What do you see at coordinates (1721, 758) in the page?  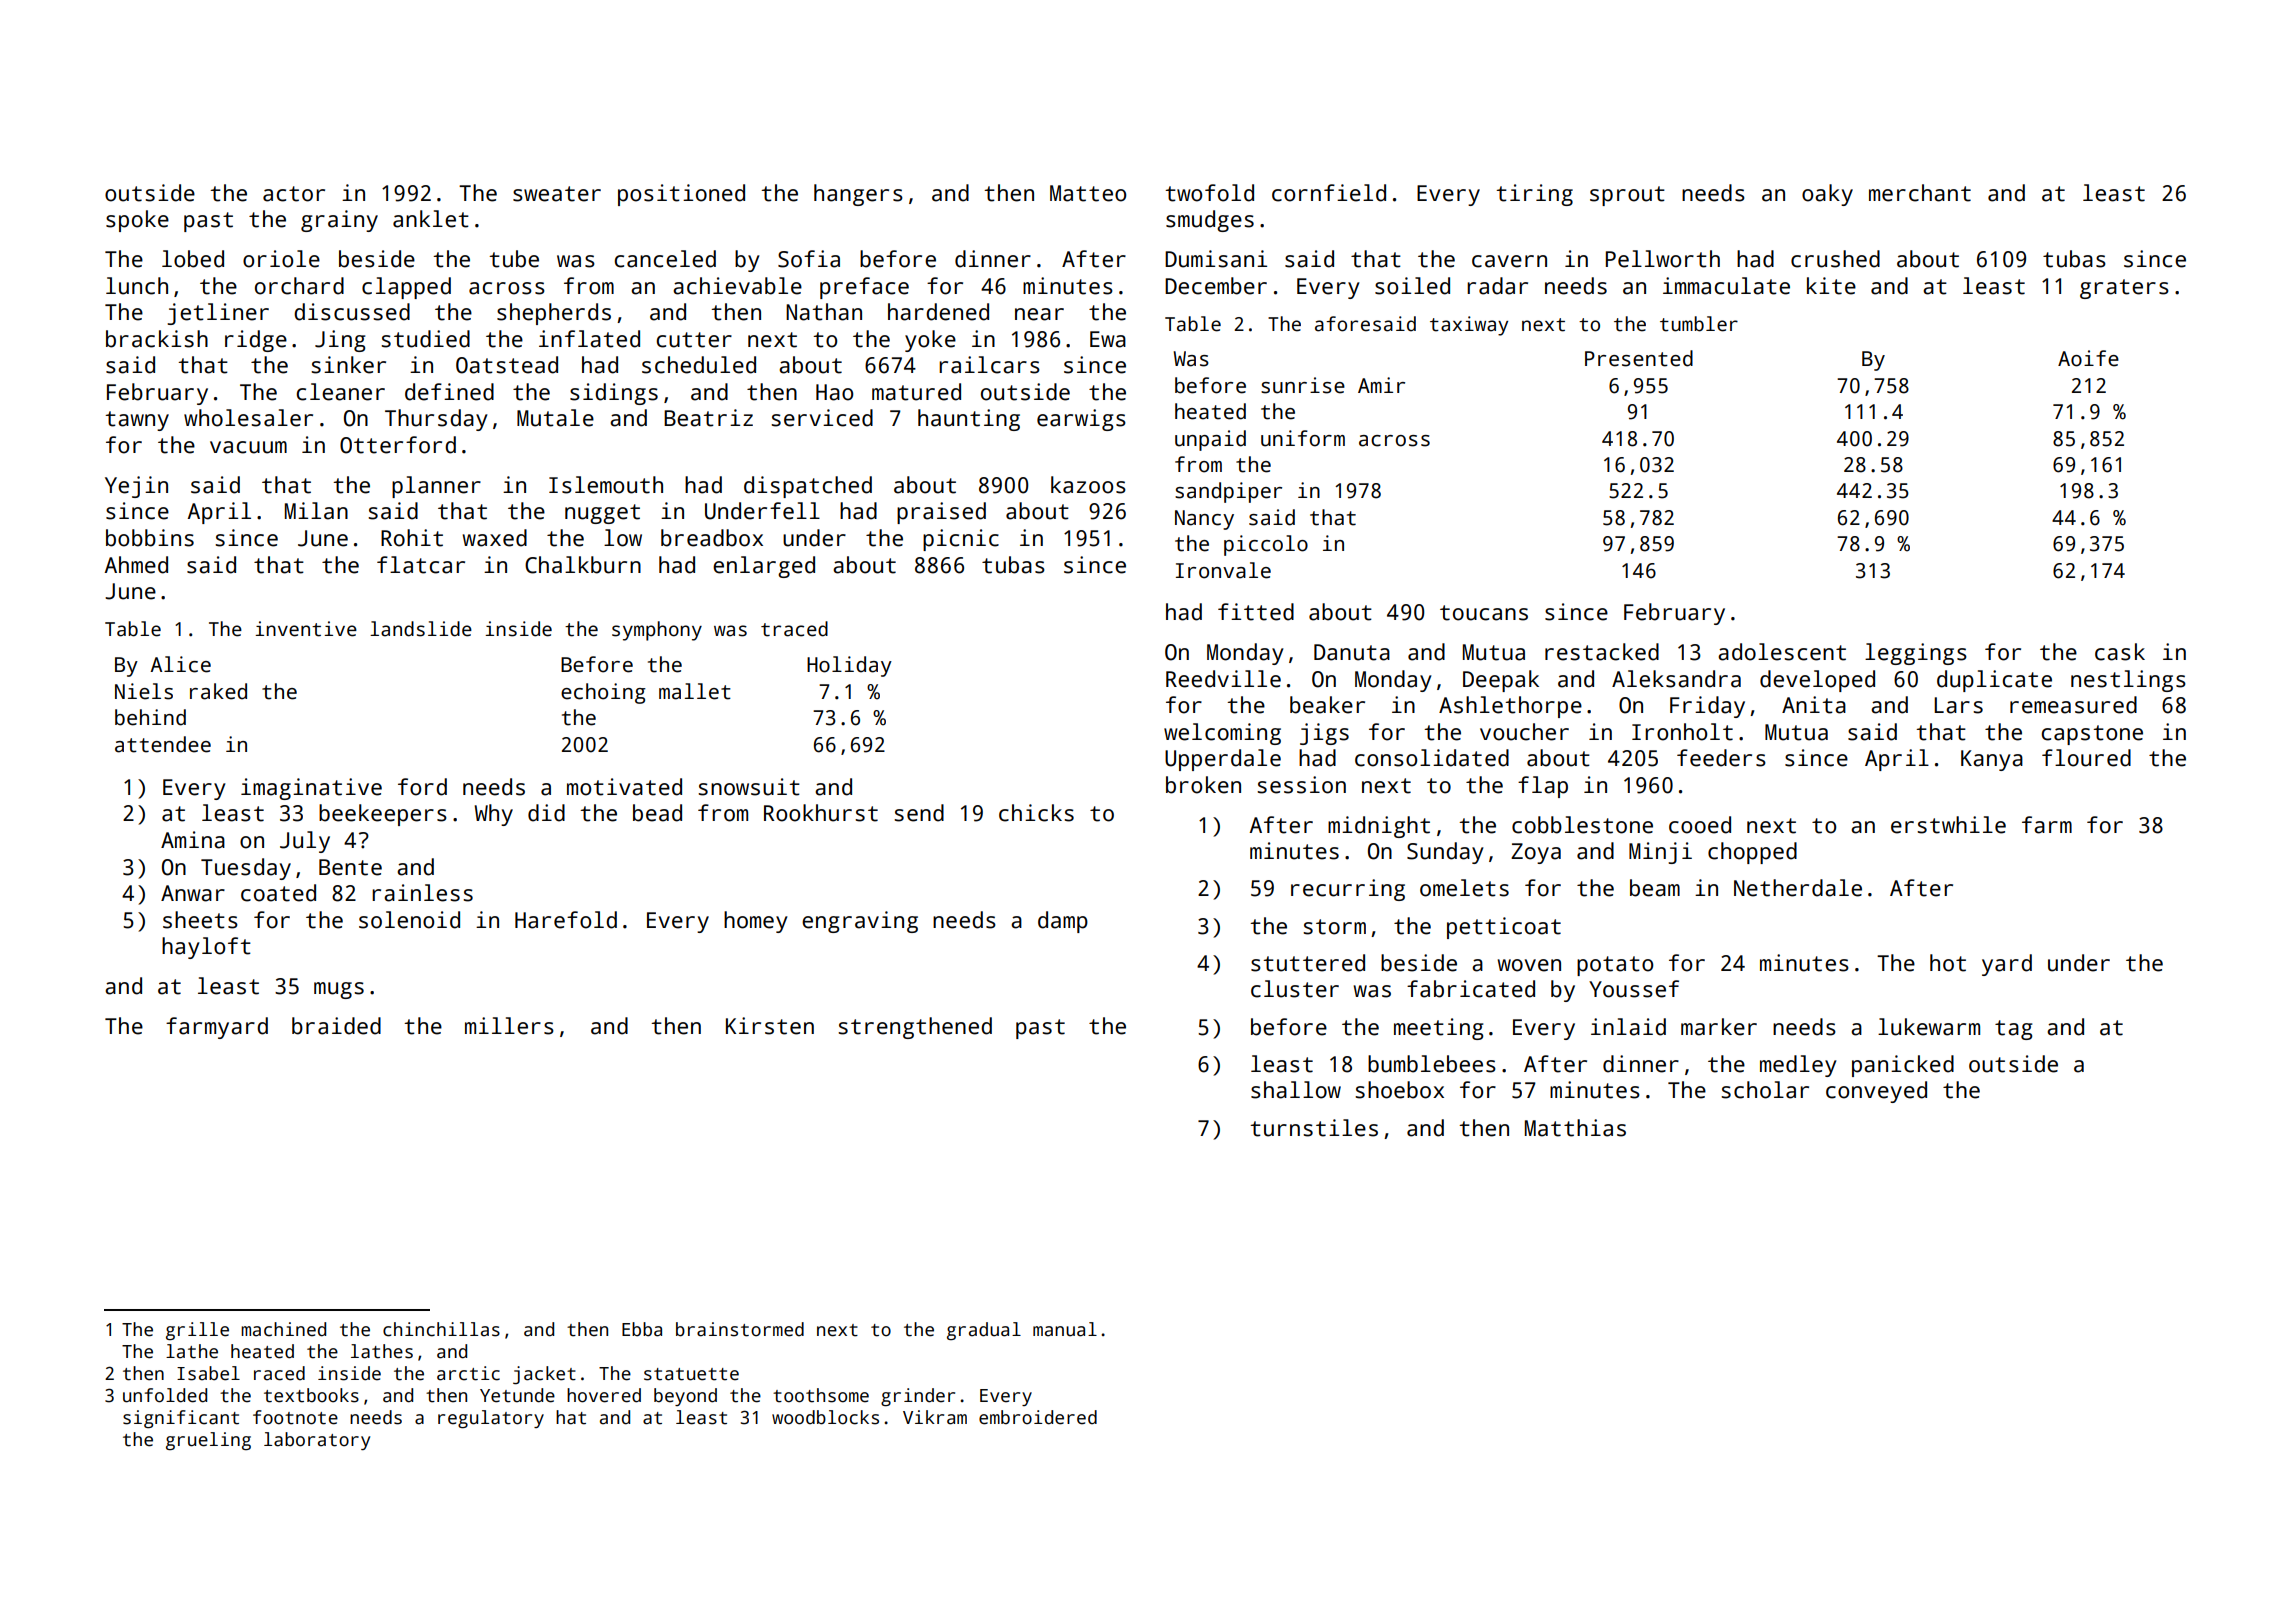 I see `feeders` at bounding box center [1721, 758].
